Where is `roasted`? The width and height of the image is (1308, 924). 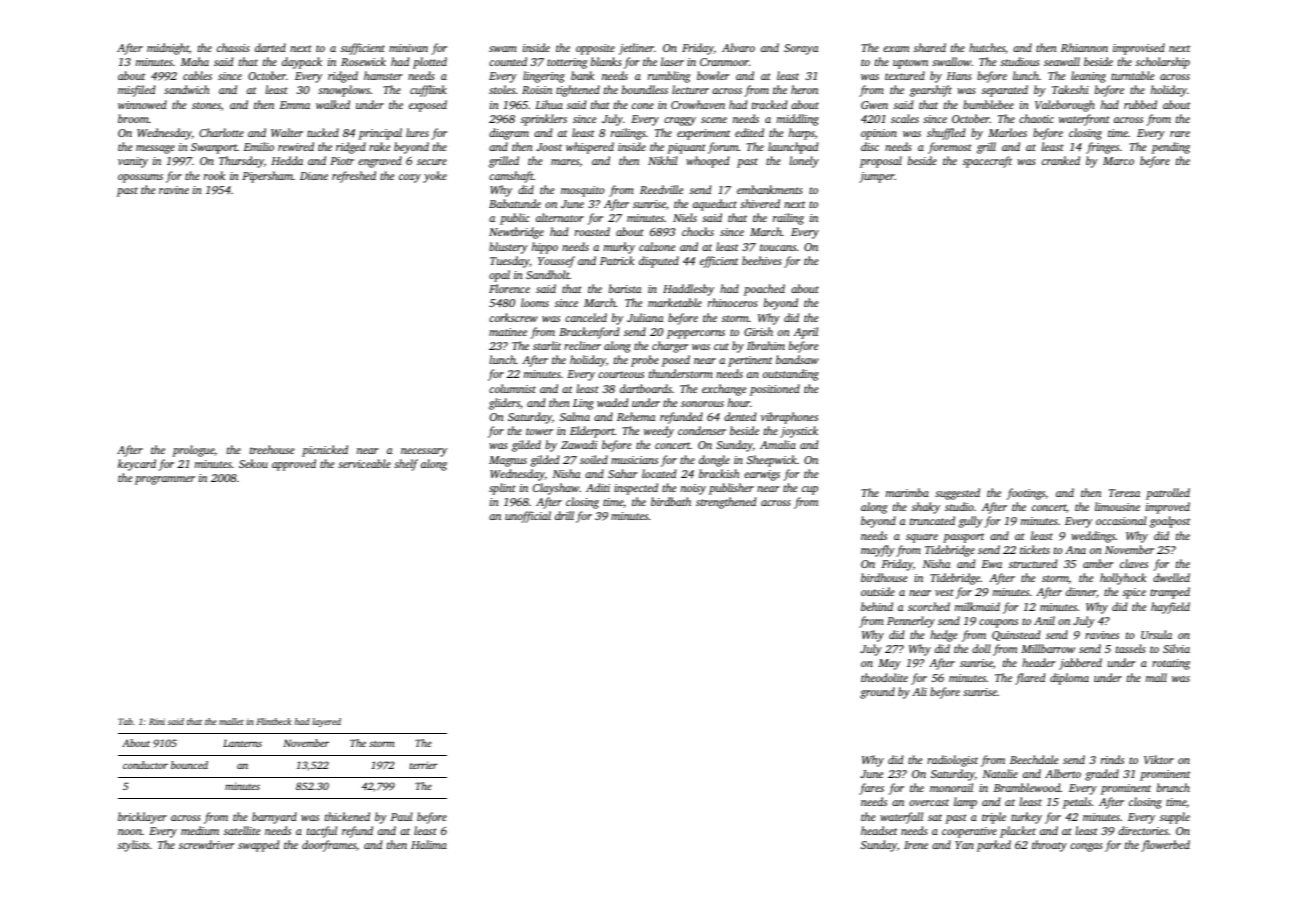
roasted is located at coordinates (592, 231).
